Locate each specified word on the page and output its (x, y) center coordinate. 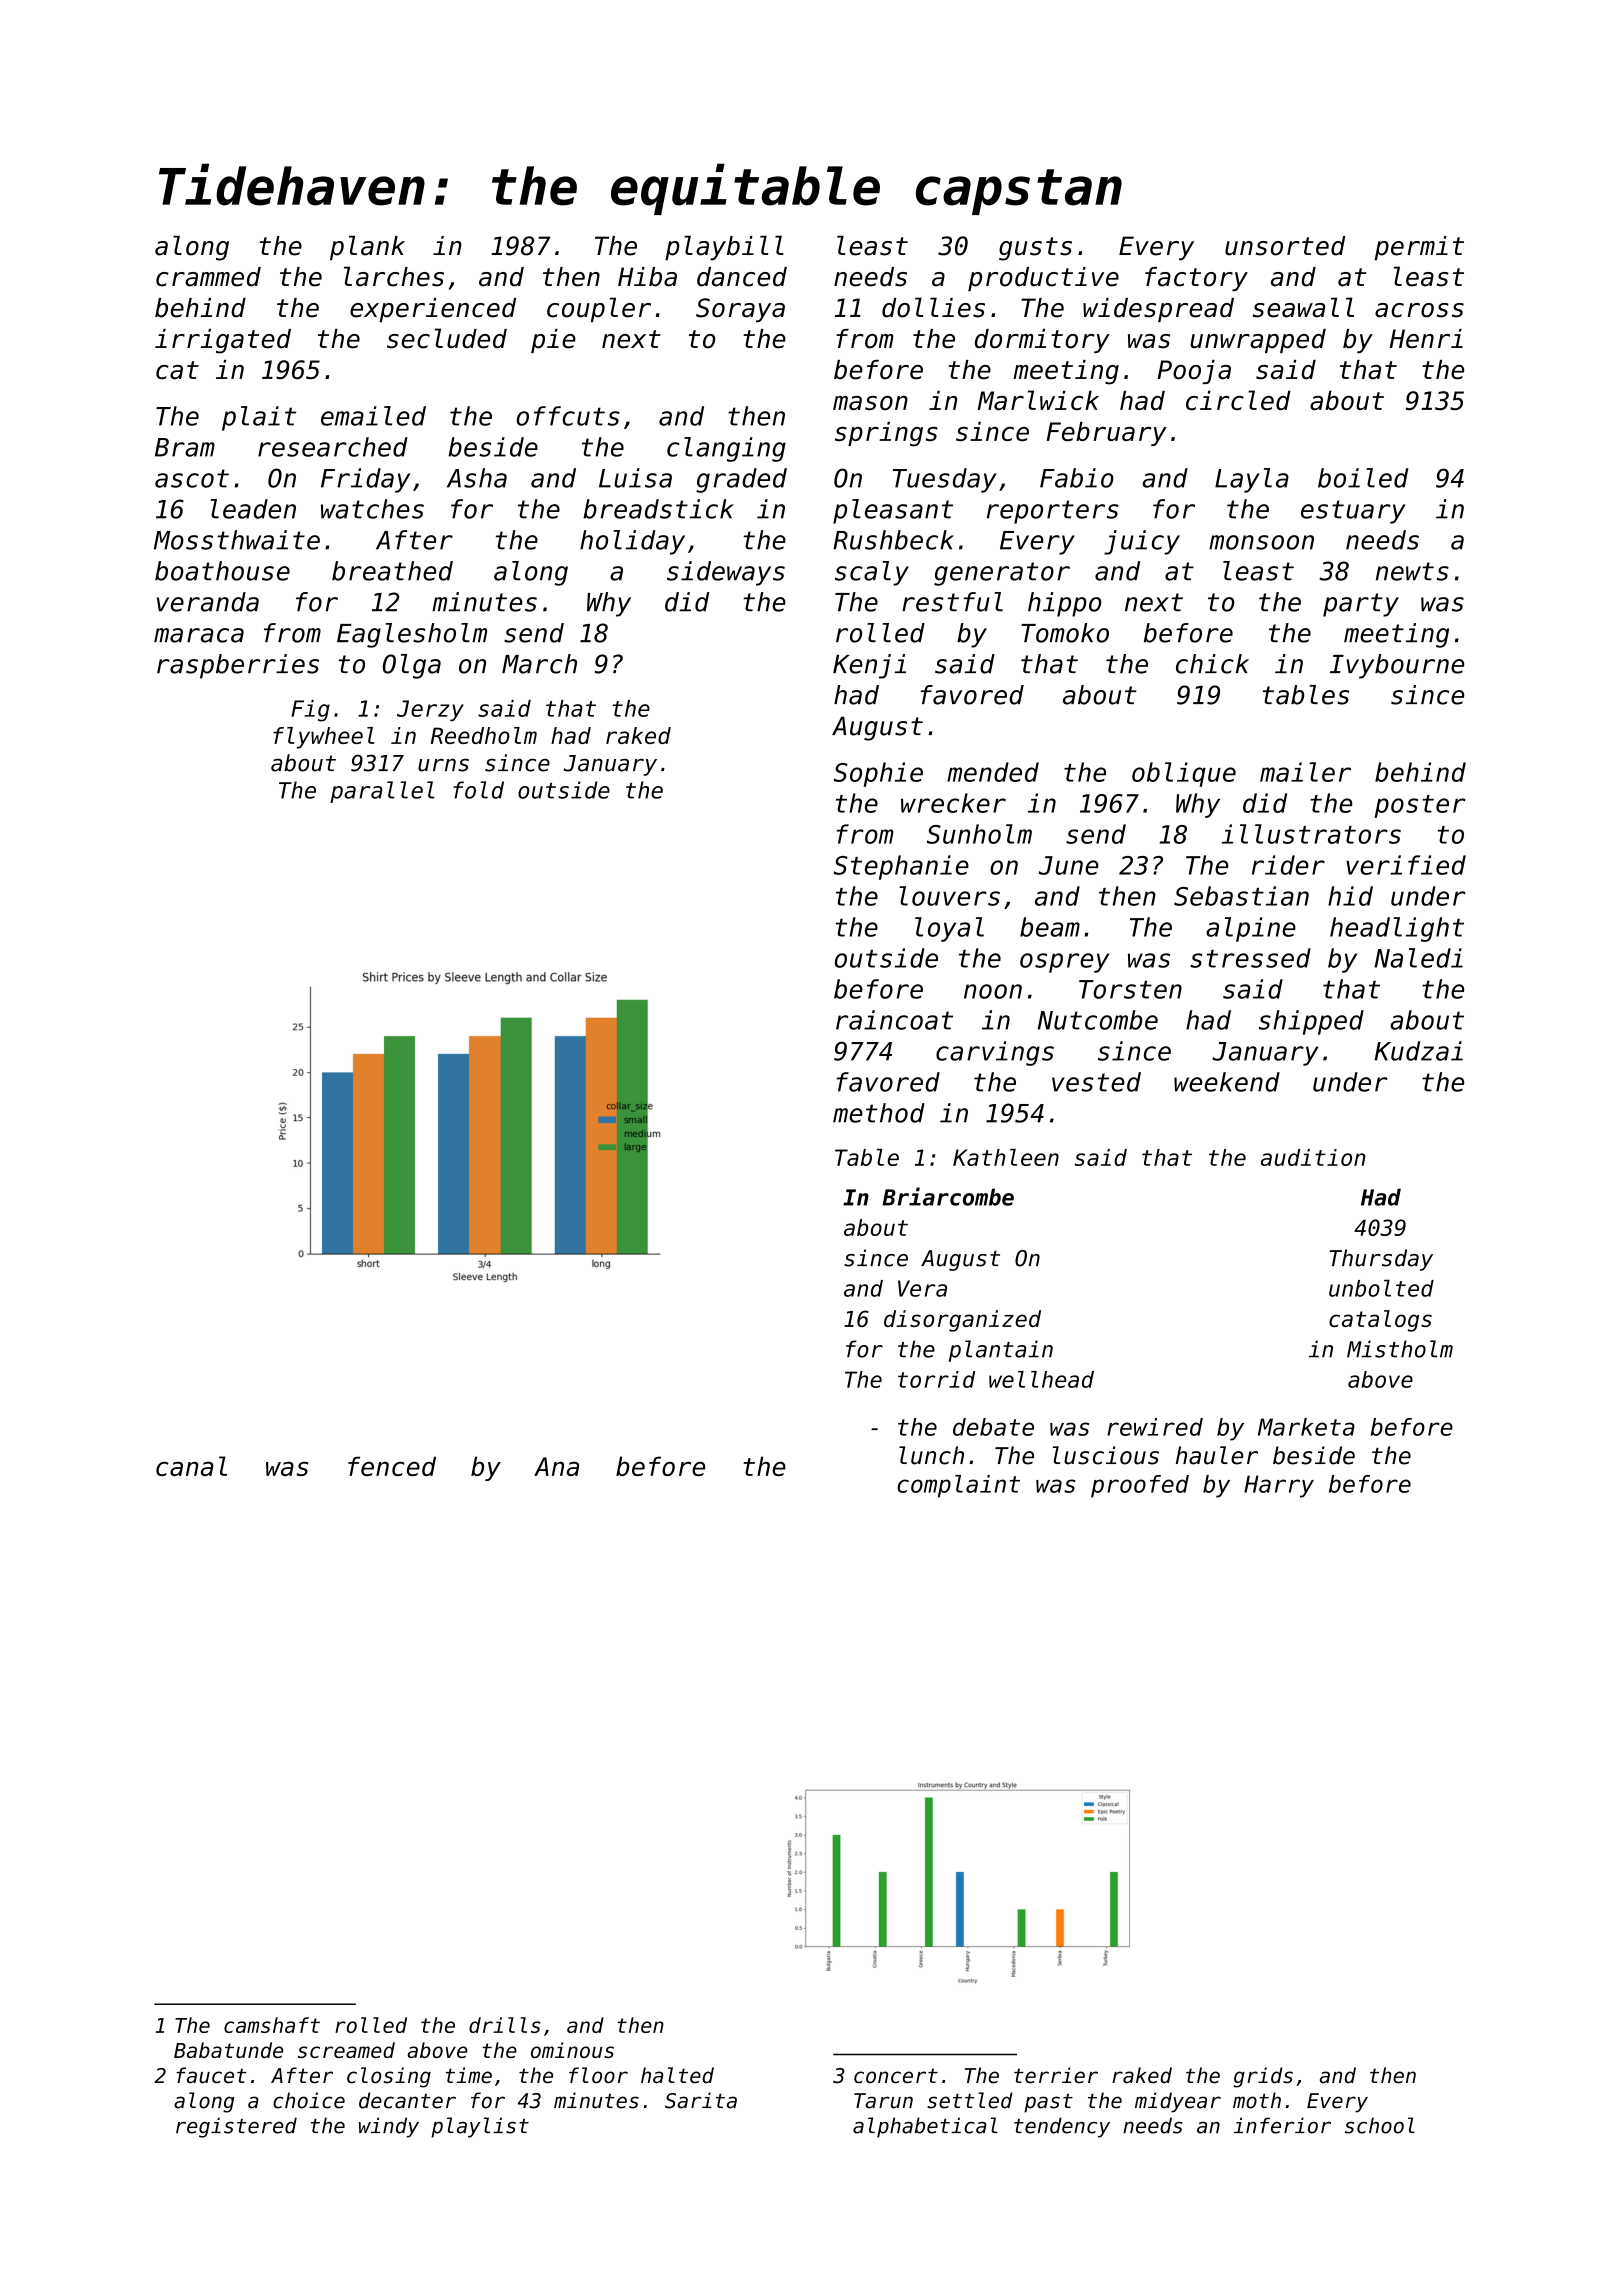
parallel (382, 792)
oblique (1184, 774)
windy (389, 2127)
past (1048, 2103)
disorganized (962, 1321)
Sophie (878, 774)
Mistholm (1400, 1349)
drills (505, 2025)
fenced (392, 1466)
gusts (1035, 249)
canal (191, 1466)
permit (1419, 248)
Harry (1279, 1486)
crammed (208, 277)
